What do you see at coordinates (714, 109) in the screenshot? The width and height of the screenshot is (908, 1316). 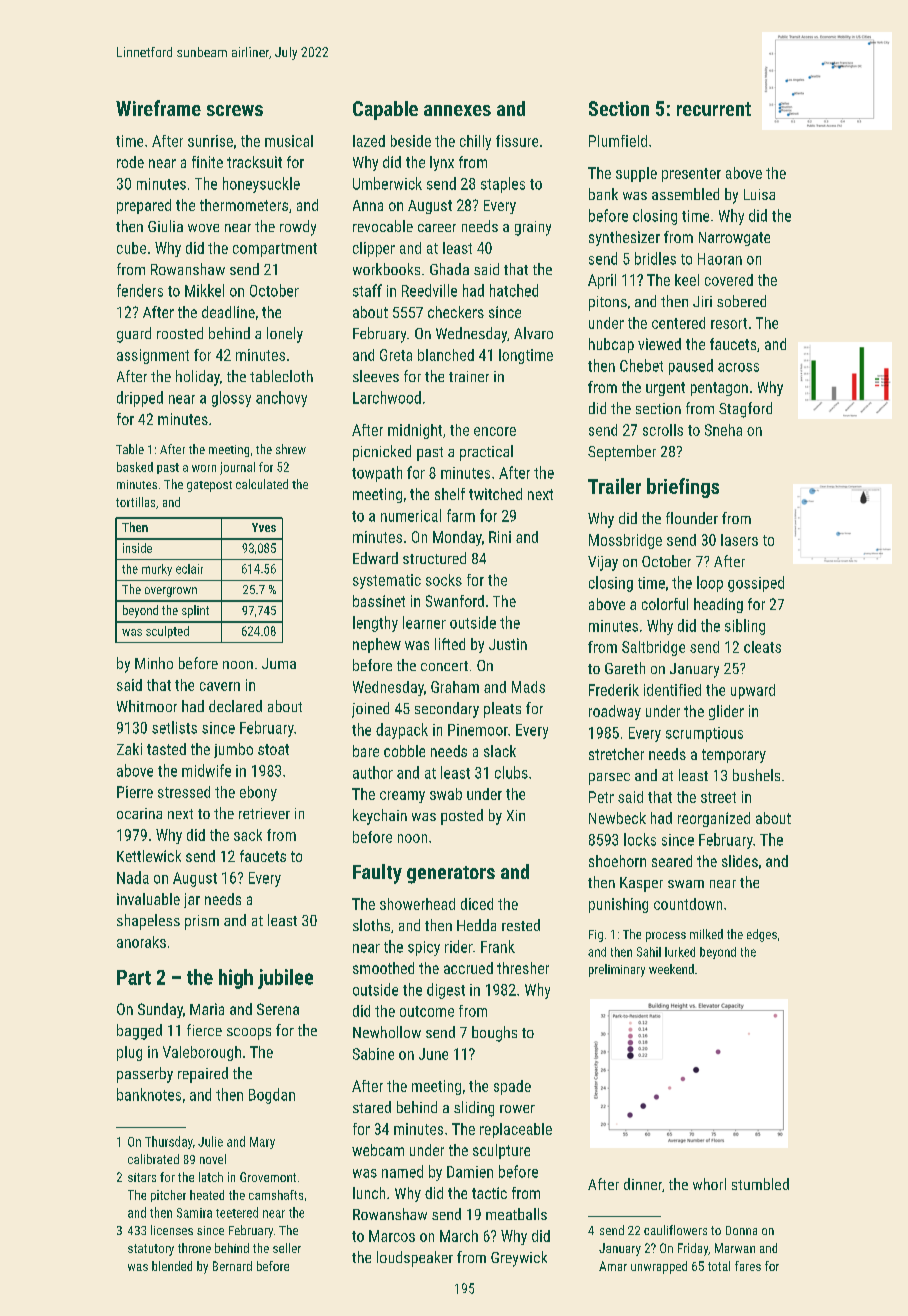 I see `recurrent` at bounding box center [714, 109].
